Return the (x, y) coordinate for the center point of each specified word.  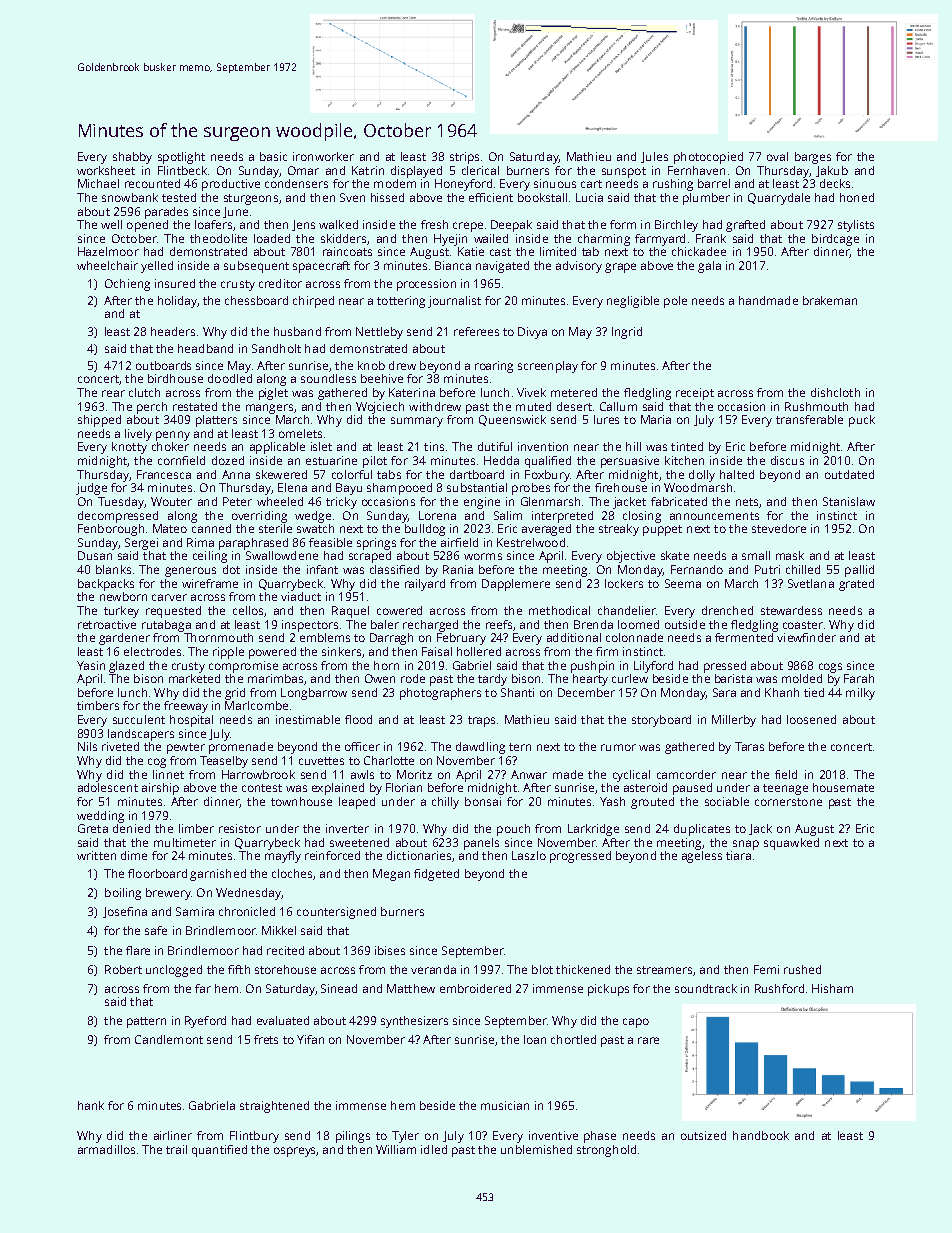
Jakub (832, 171)
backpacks (106, 585)
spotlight (181, 158)
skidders (343, 238)
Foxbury (547, 476)
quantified (219, 1151)
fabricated (679, 501)
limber (196, 828)
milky (860, 694)
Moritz (414, 774)
